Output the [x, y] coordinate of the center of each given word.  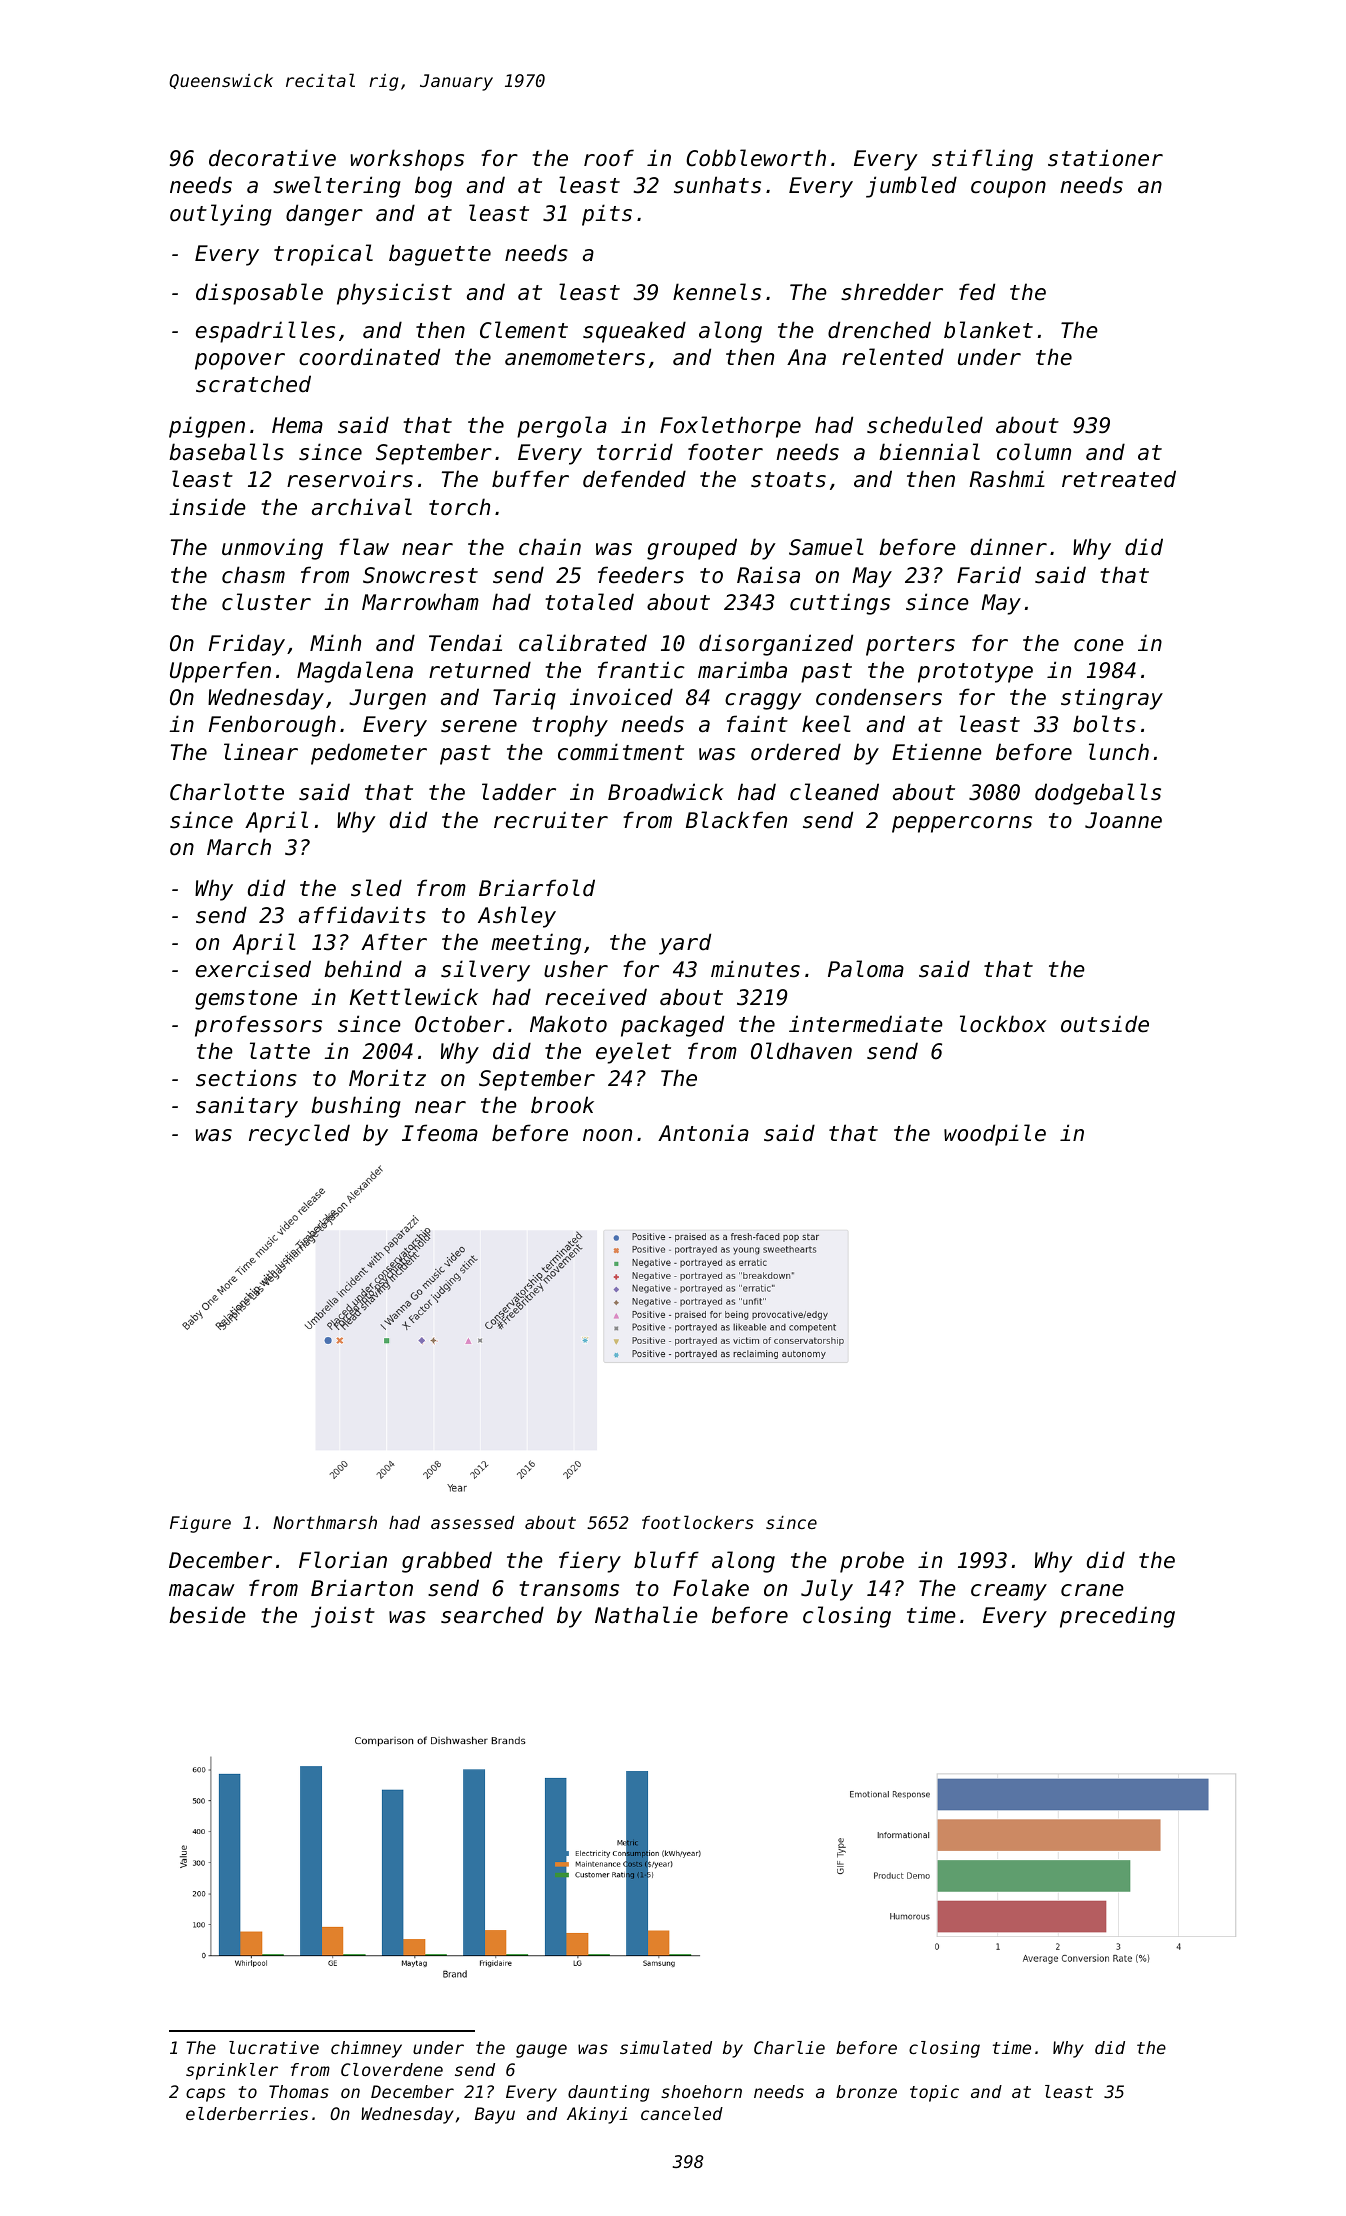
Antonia [703, 1133]
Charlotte [227, 792]
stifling [982, 160]
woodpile [995, 1135]
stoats [788, 480]
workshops [407, 160]
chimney [366, 2049]
